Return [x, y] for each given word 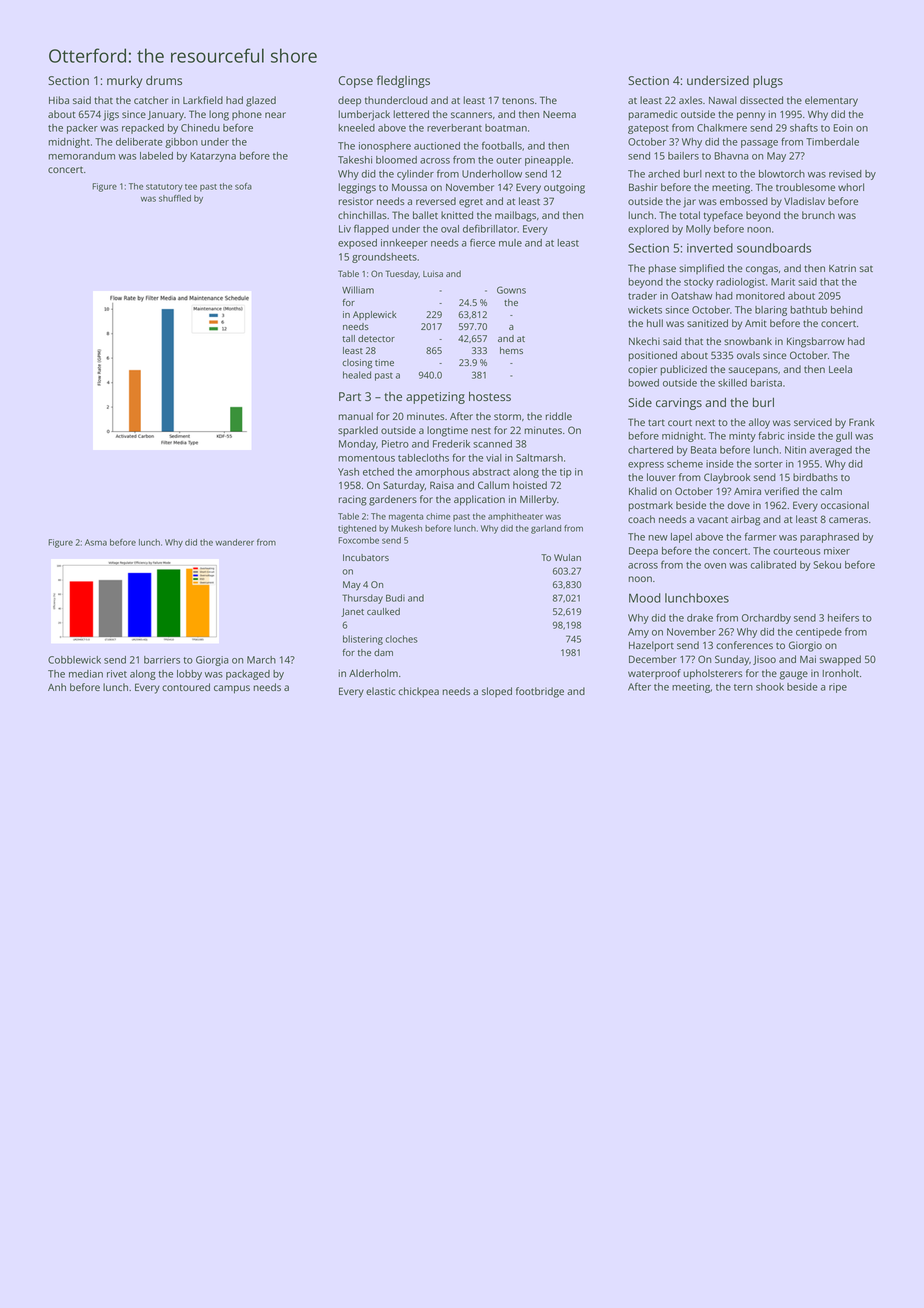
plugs [768, 81]
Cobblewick [74, 660]
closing [357, 364]
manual [356, 416]
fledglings [403, 81]
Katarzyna [213, 157]
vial [494, 458]
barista [766, 383]
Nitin [795, 450]
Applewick [375, 315]
